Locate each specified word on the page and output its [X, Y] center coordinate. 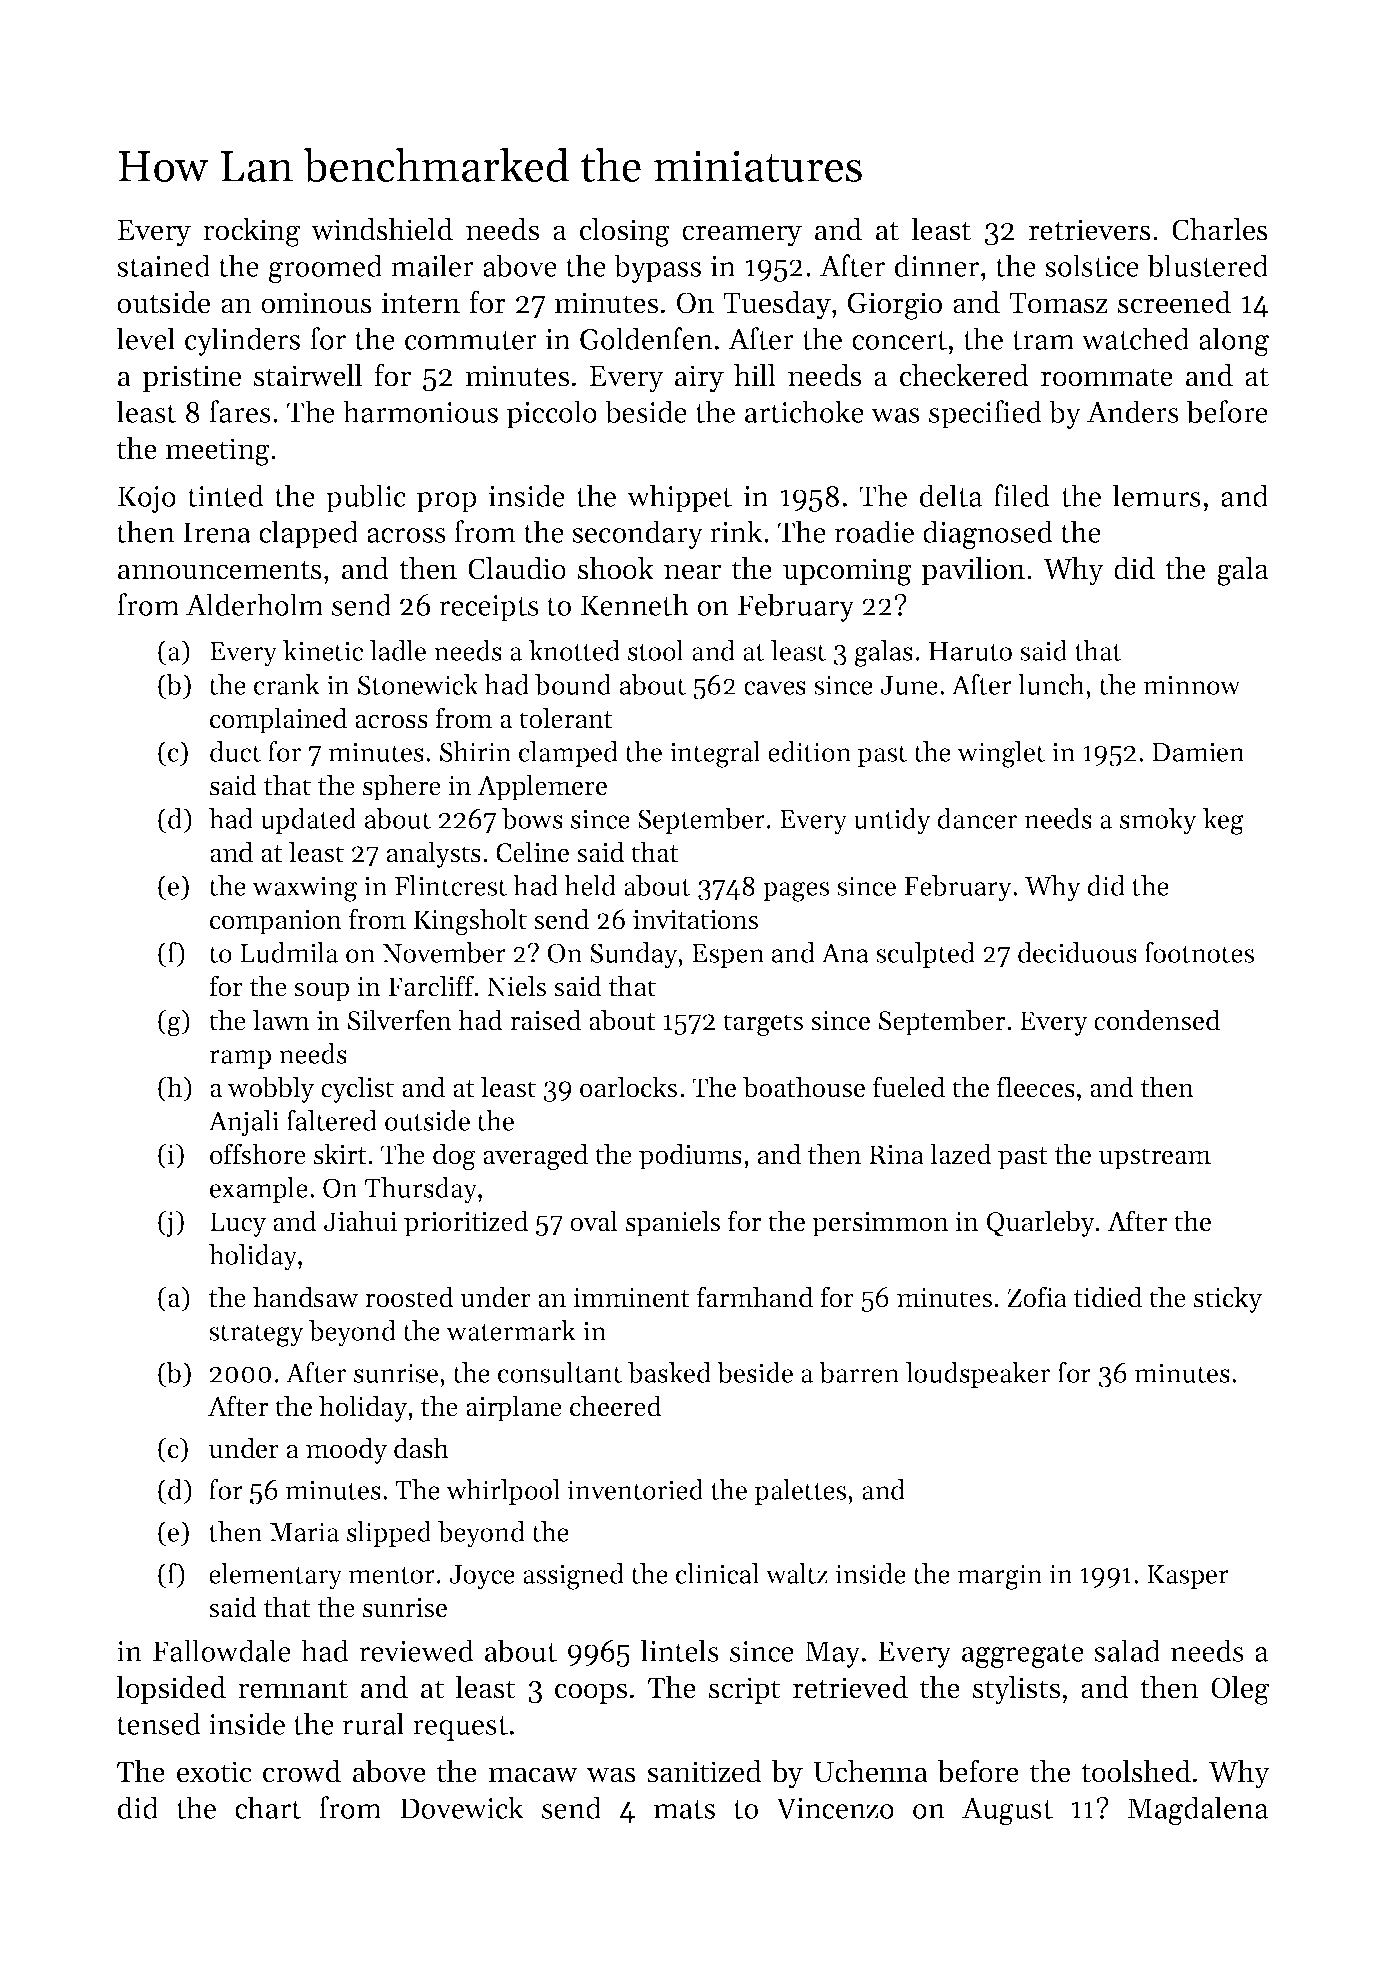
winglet [1001, 754]
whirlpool [503, 1492]
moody [346, 1450]
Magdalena [1197, 1811]
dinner [937, 265]
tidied [1108, 1297]
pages [796, 892]
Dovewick [462, 1807]
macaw [533, 1775]
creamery [742, 236]
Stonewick [418, 684]
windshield [382, 229]
